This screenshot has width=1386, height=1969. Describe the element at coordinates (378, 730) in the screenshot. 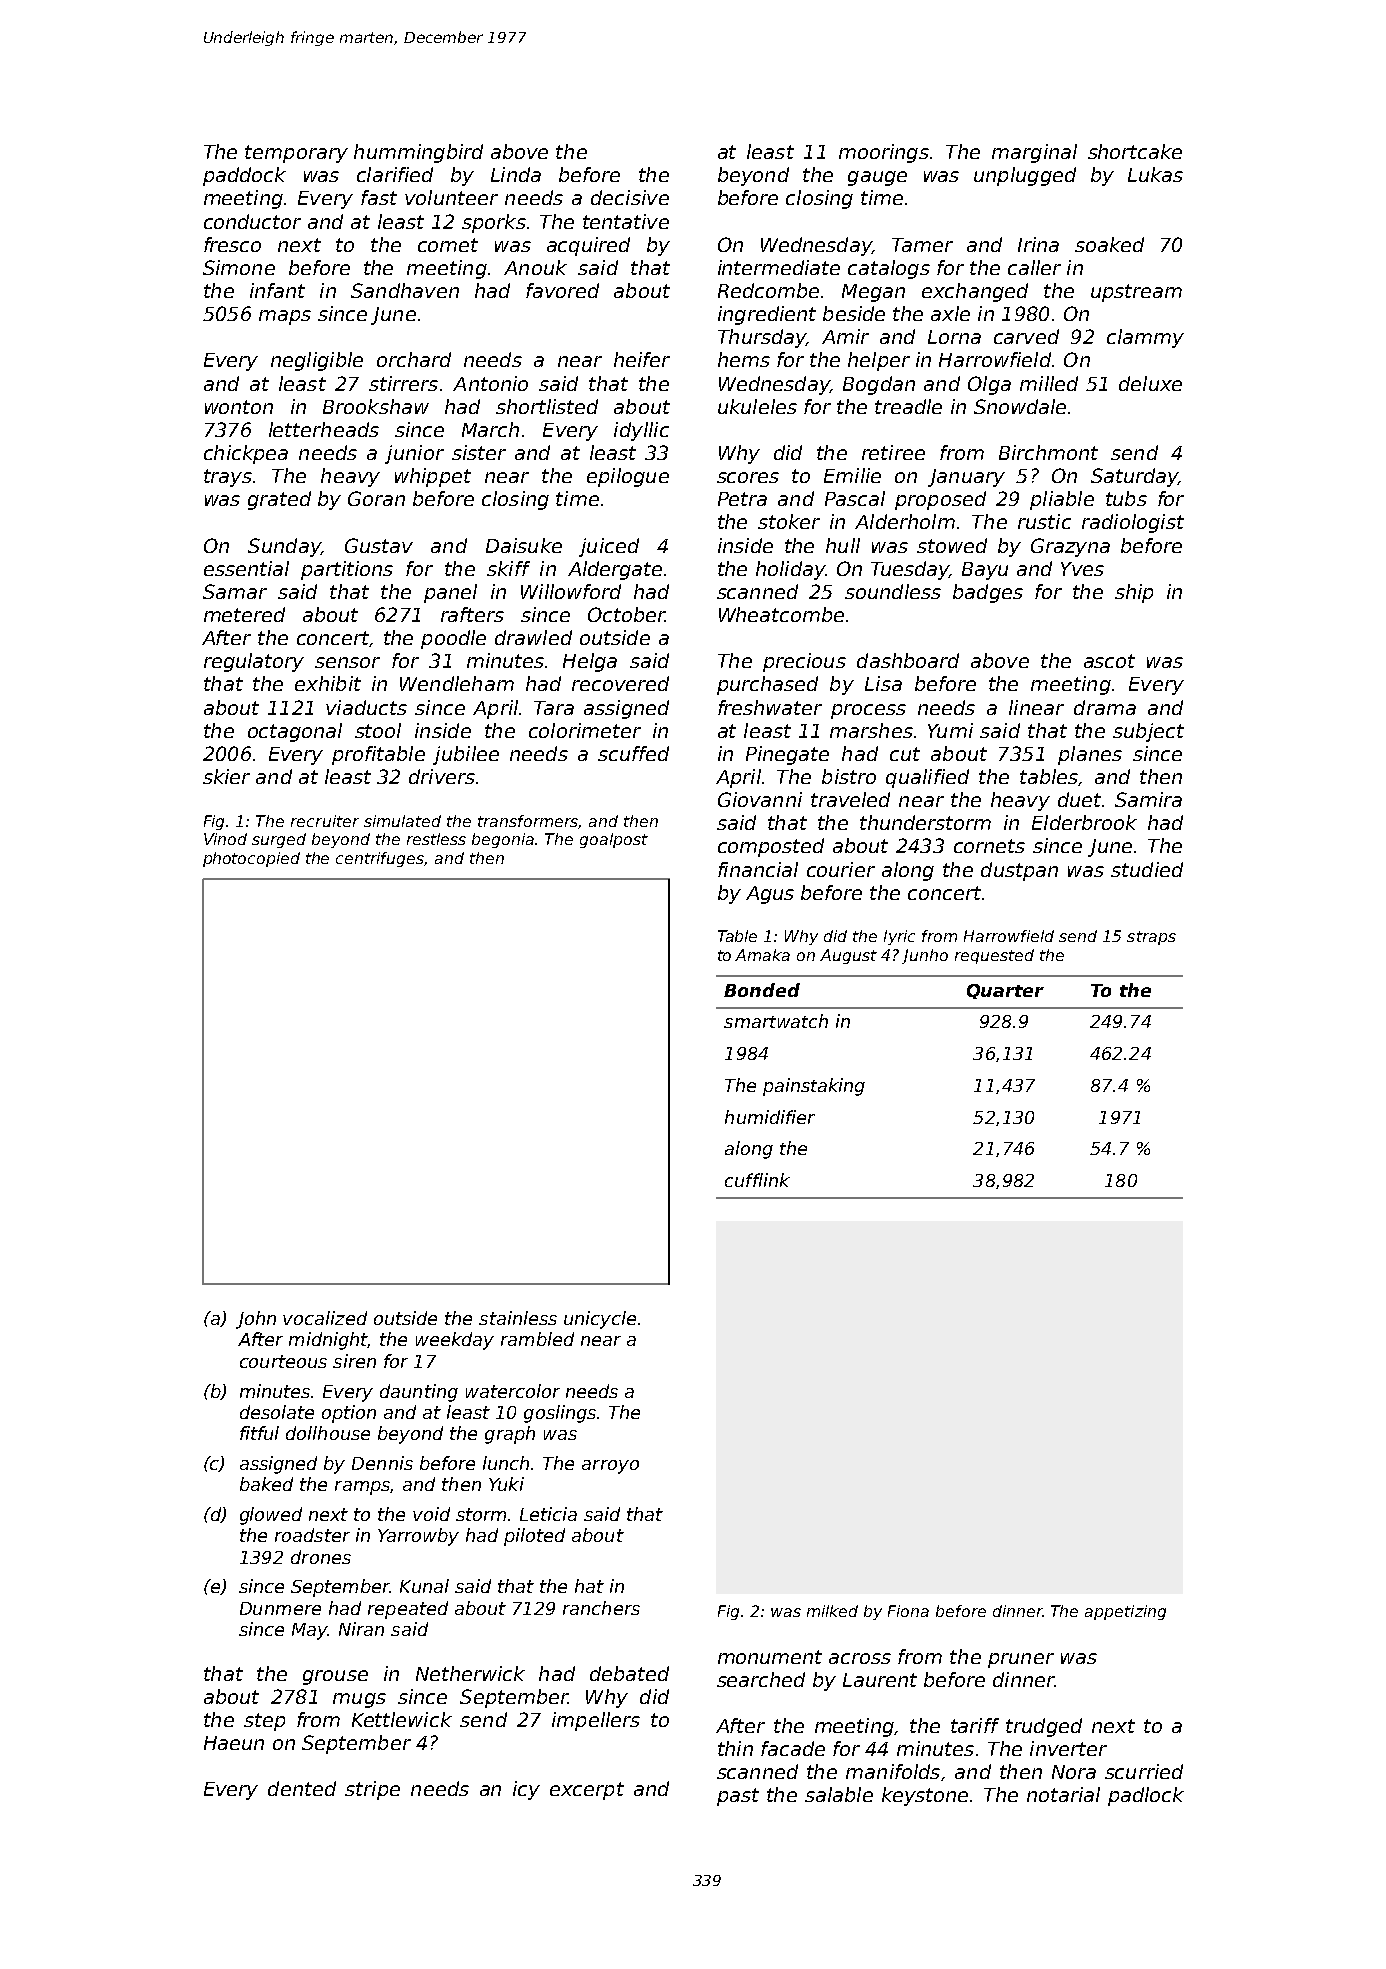

I see `stool` at that location.
